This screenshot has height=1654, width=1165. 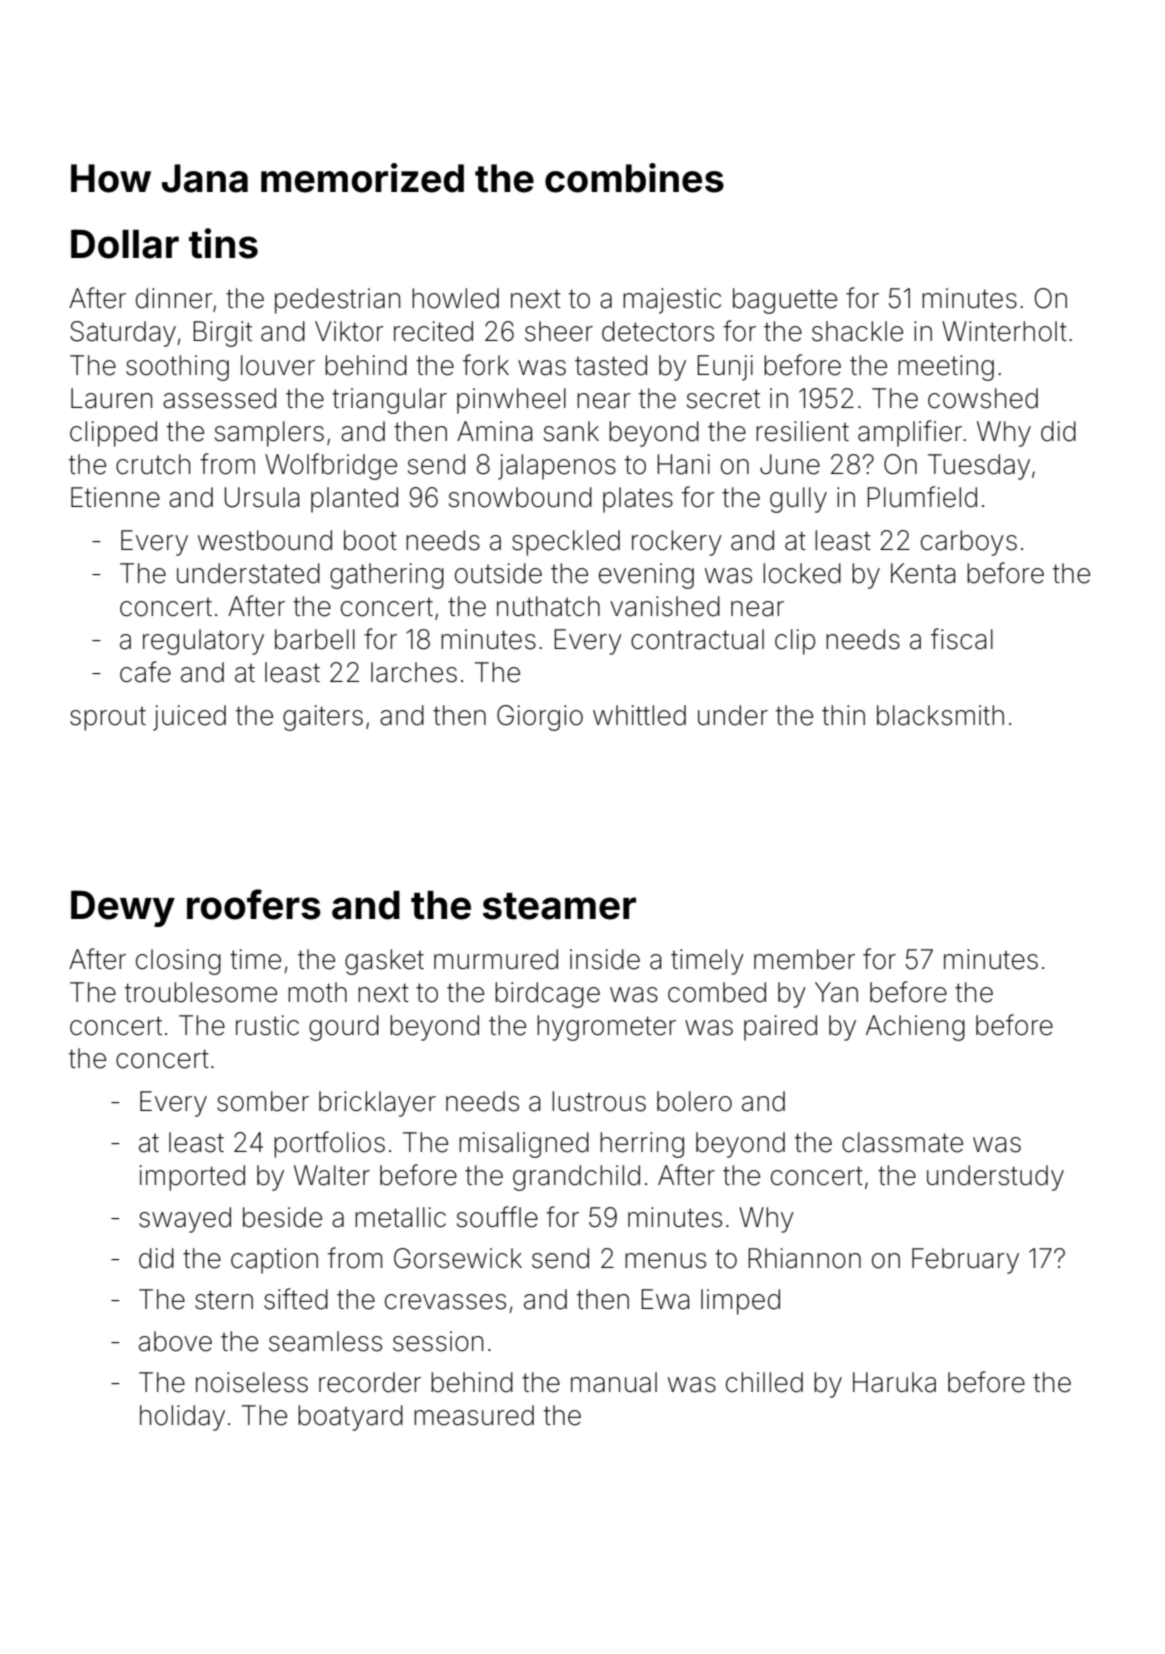 I want to click on measured, so click(x=474, y=1415).
